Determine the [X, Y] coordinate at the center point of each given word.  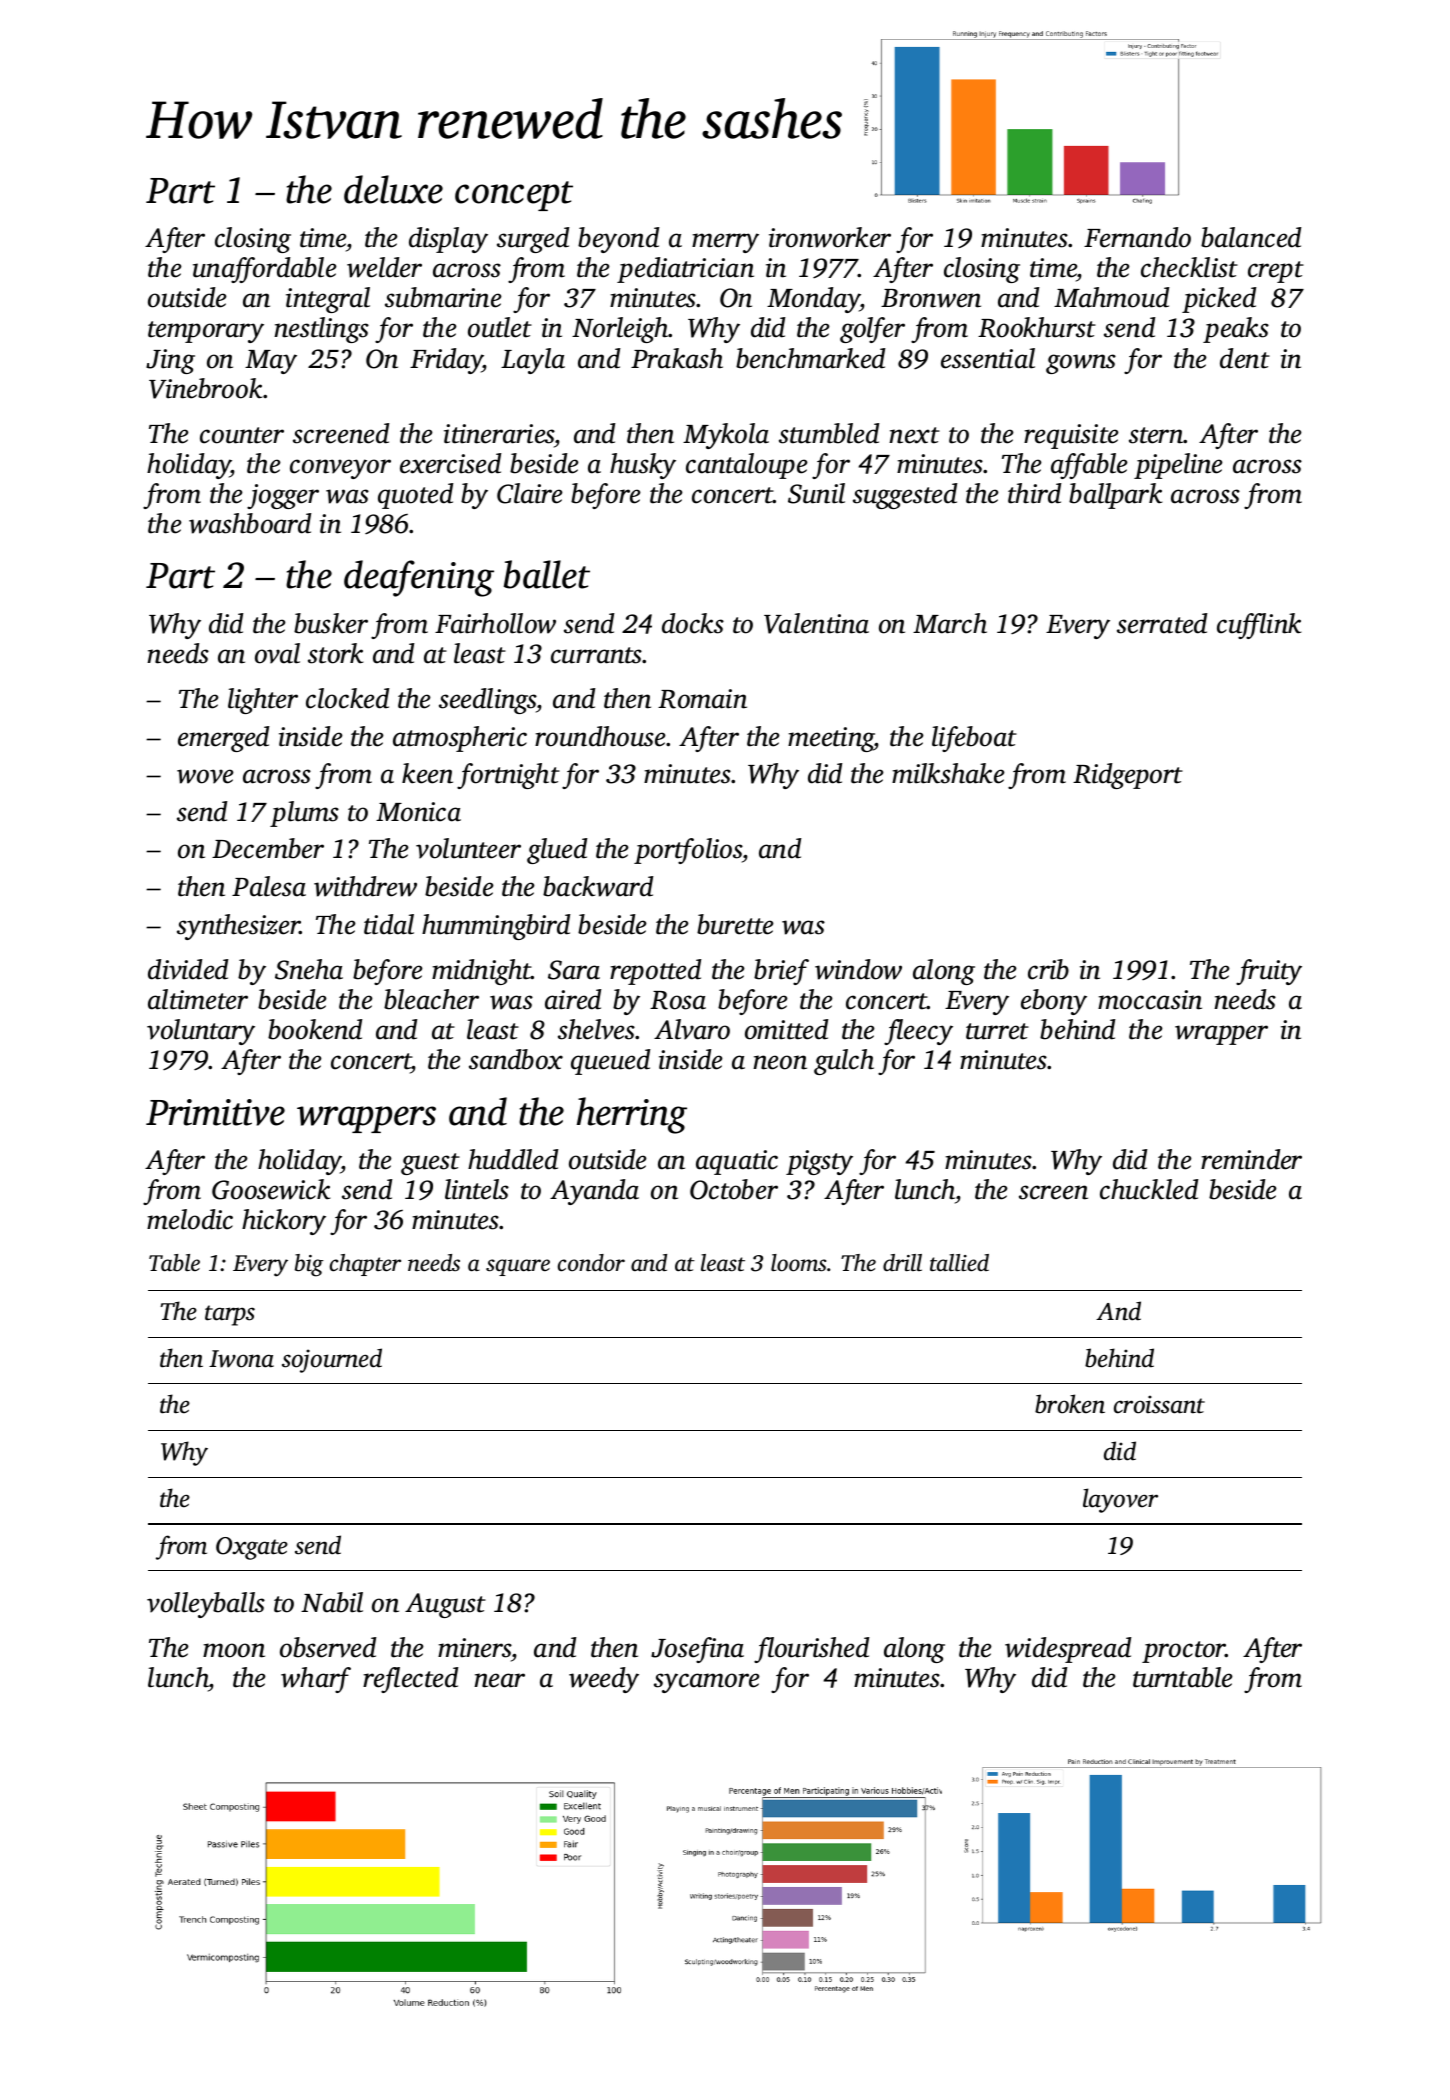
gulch [844, 1062]
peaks [1236, 330]
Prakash [677, 358]
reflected [410, 1680]
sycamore [707, 1683]
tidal [389, 924]
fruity [1269, 972]
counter [242, 435]
